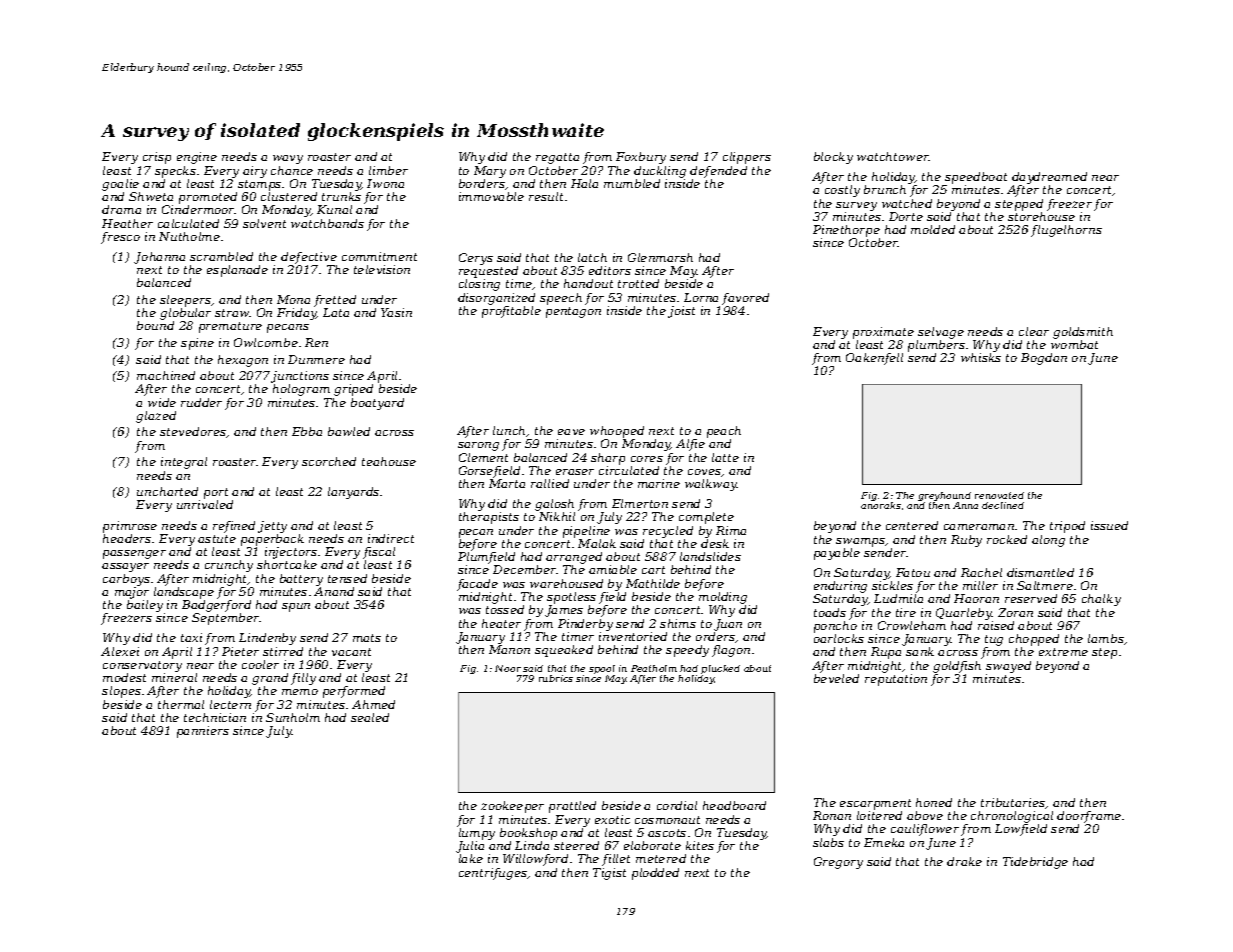  I want to click on centrifuges, so click(493, 874).
